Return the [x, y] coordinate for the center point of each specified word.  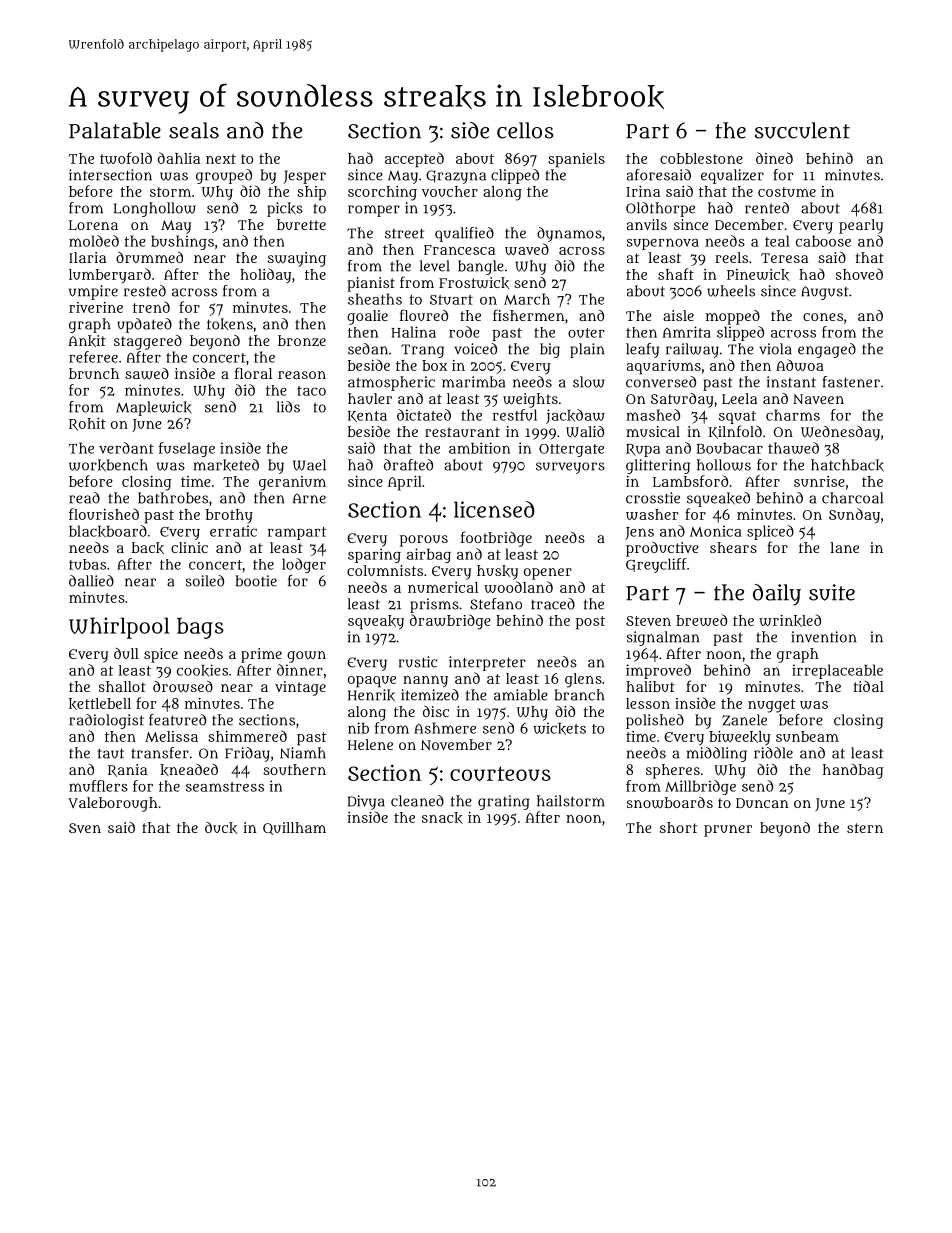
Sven [85, 828]
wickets [559, 728]
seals [194, 130]
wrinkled [790, 620]
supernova [663, 244]
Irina [643, 191]
